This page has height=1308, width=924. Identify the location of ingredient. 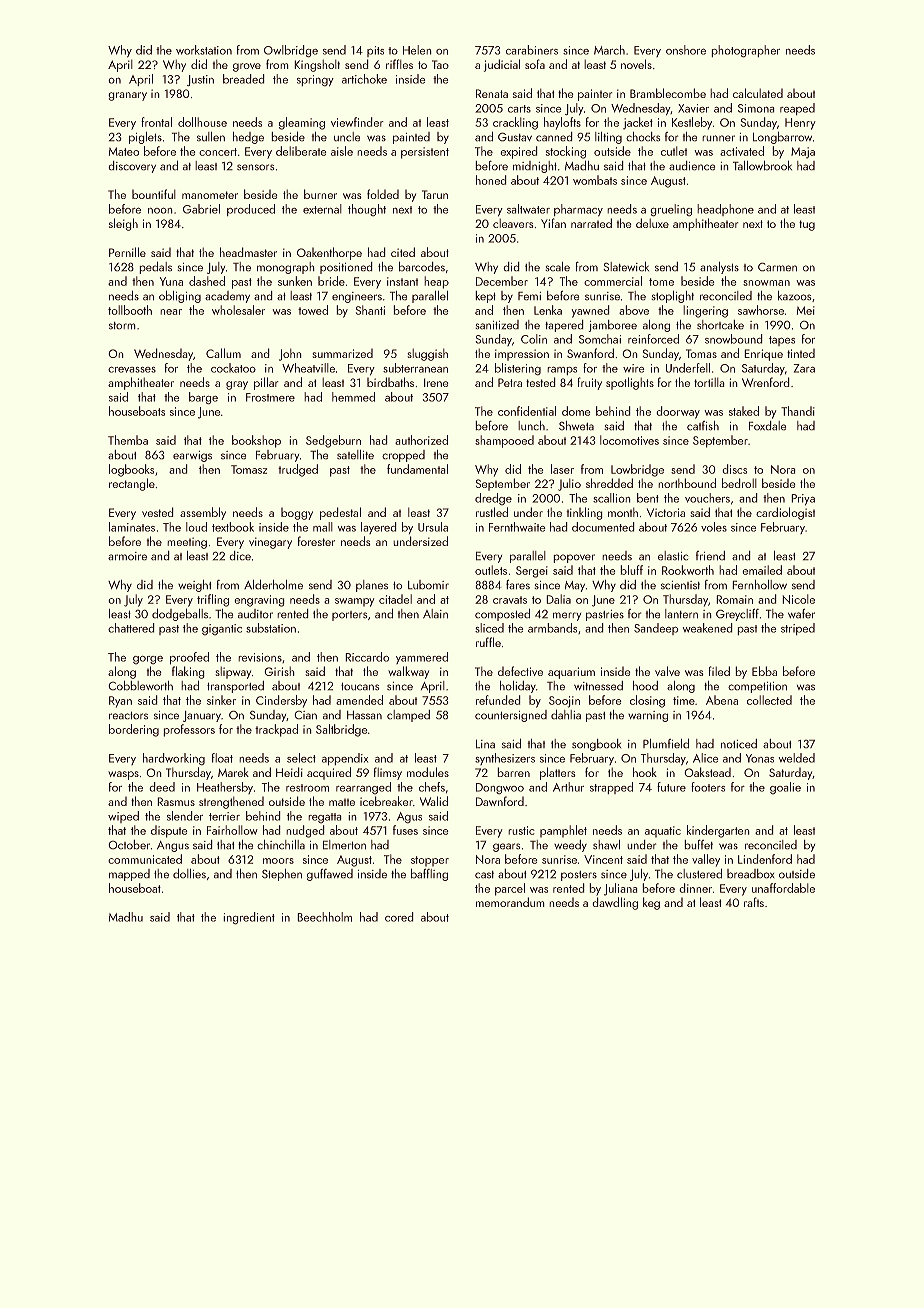
(249, 918).
